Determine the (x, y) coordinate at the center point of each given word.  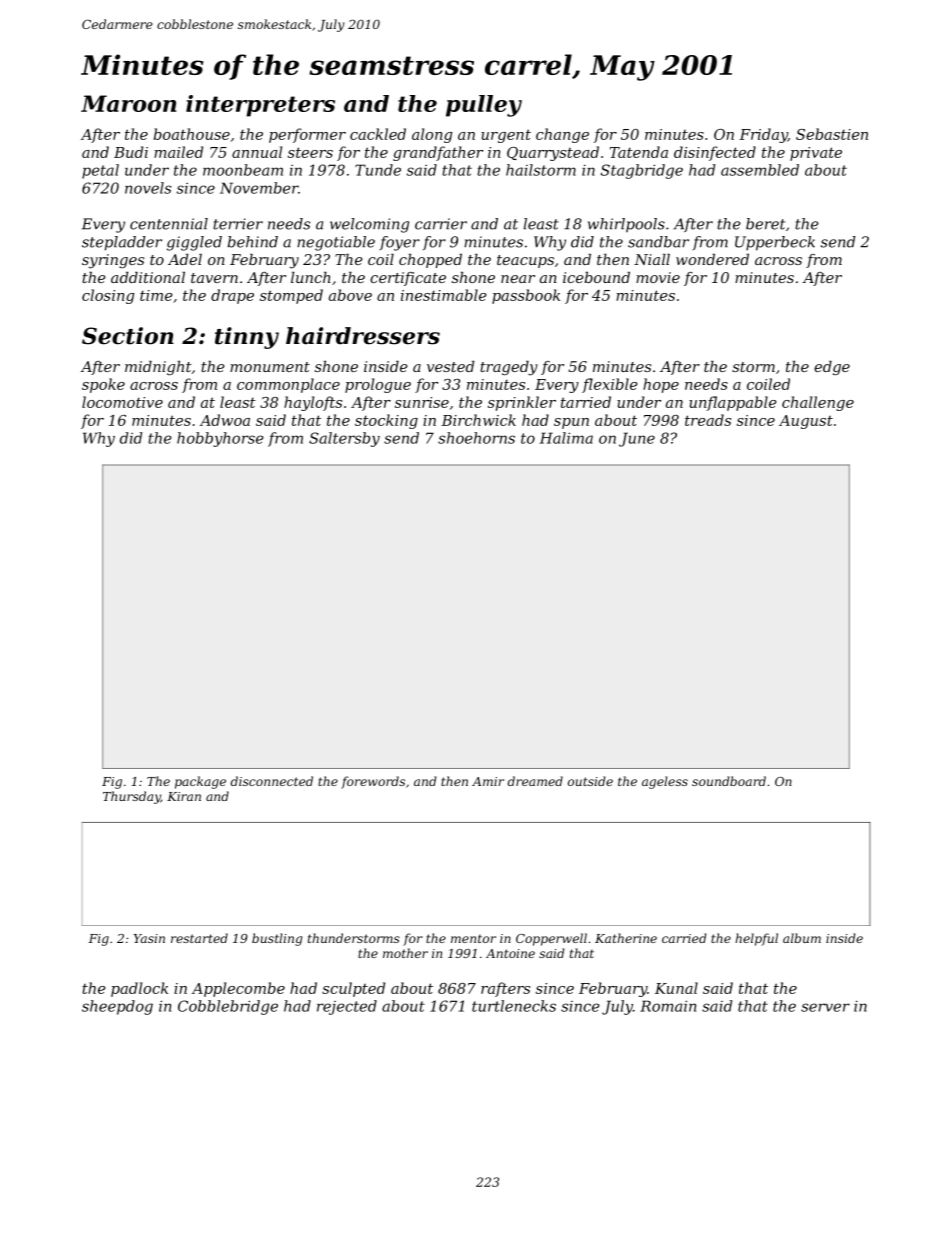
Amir (488, 781)
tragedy (509, 368)
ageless (665, 782)
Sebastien (832, 134)
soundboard (729, 781)
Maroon (128, 103)
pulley (484, 106)
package (200, 782)
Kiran (184, 796)
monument (270, 367)
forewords (373, 782)
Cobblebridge (228, 1007)
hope (661, 385)
